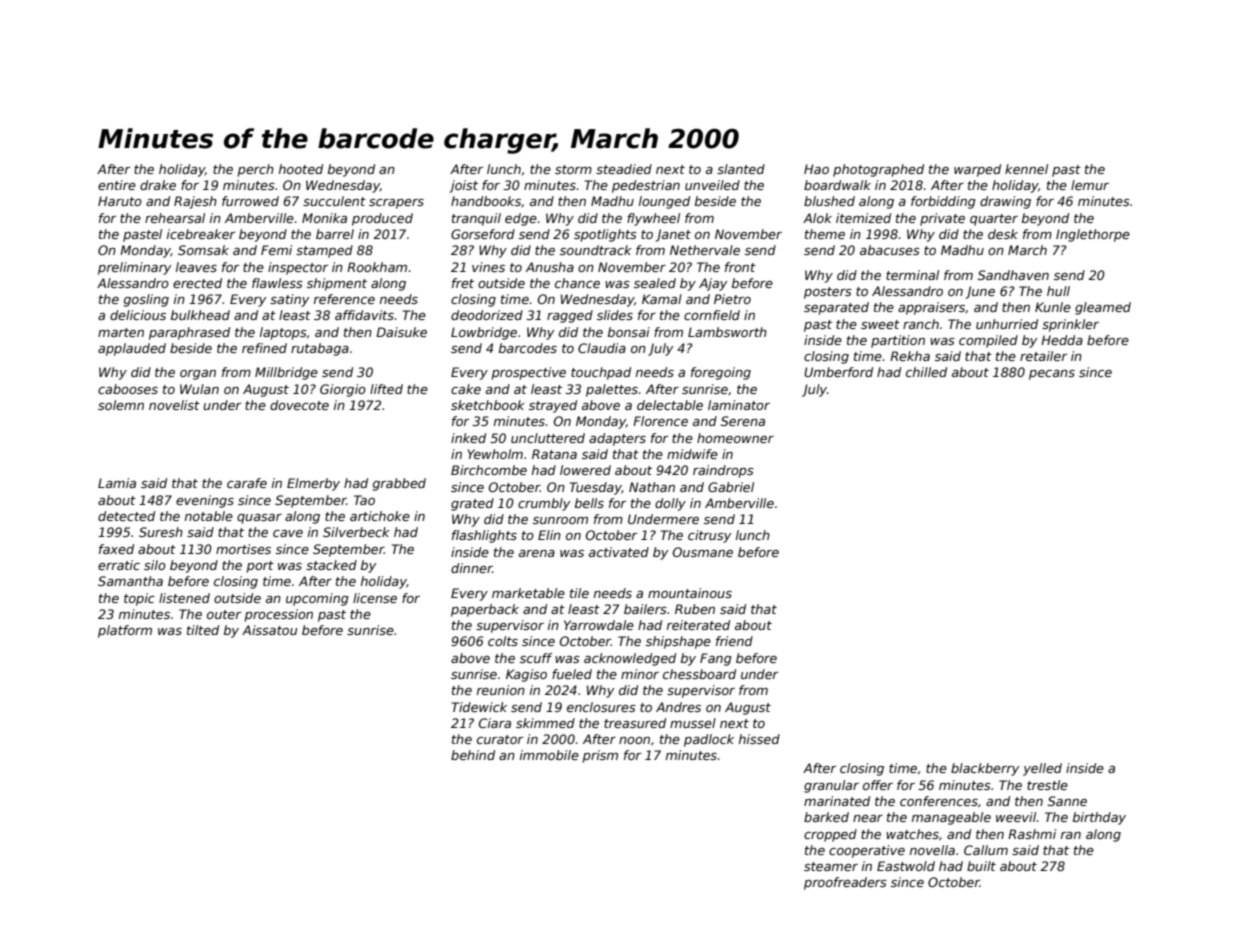 Image resolution: width=1233 pixels, height=952 pixels. What do you see at coordinates (716, 659) in the page?
I see `Fang` at bounding box center [716, 659].
